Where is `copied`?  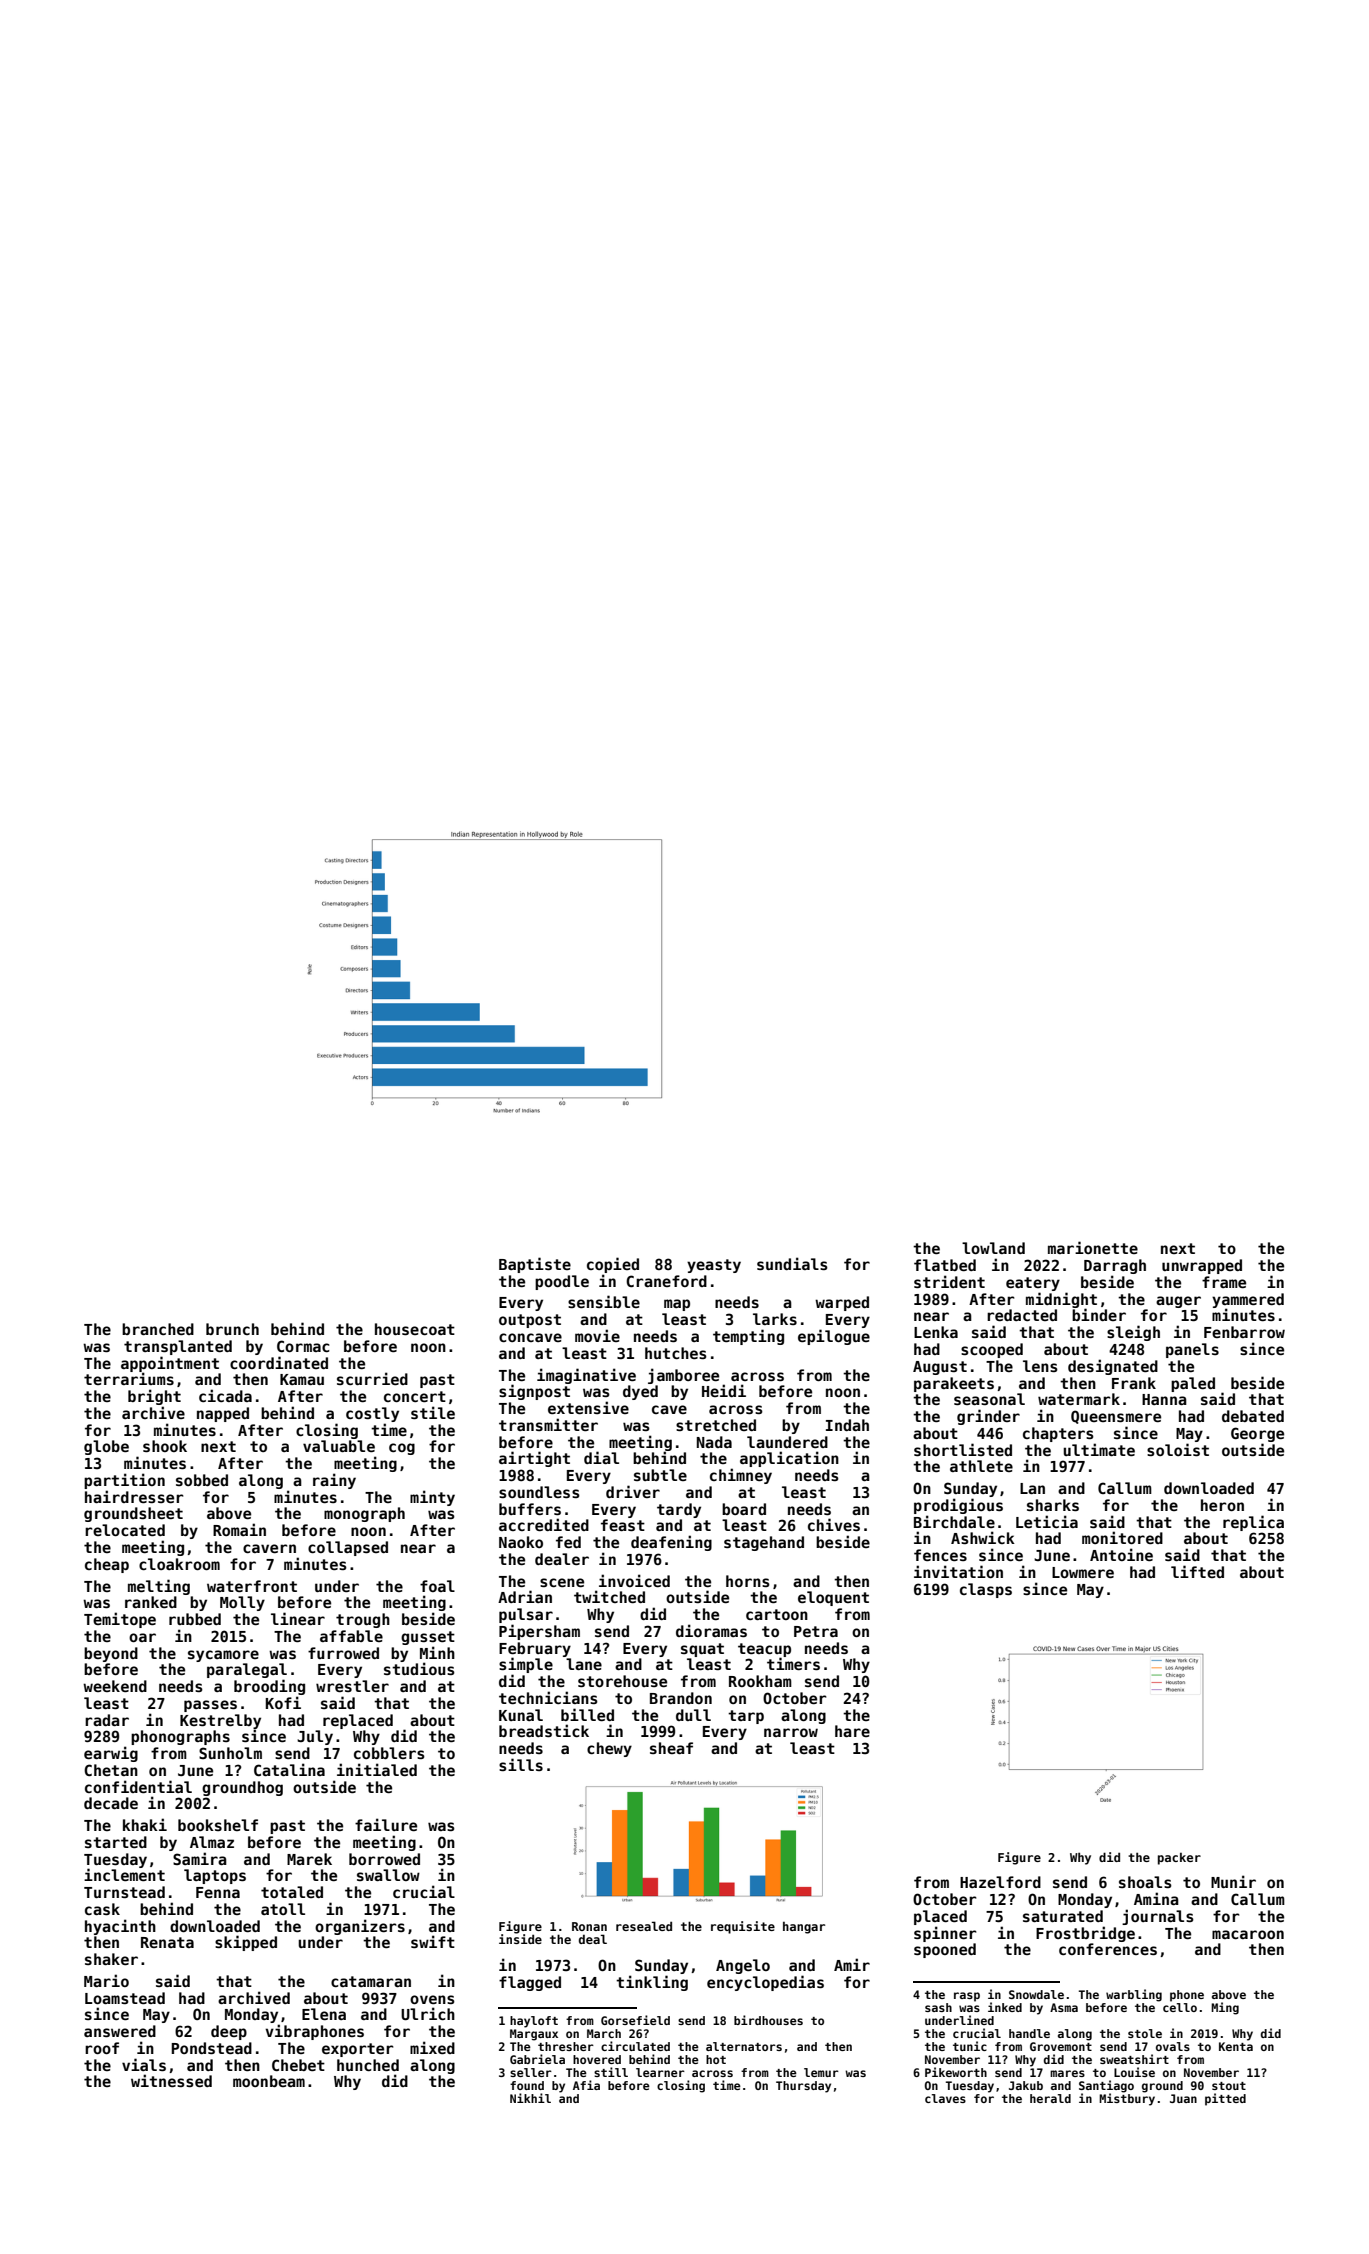
copied is located at coordinates (613, 1265).
